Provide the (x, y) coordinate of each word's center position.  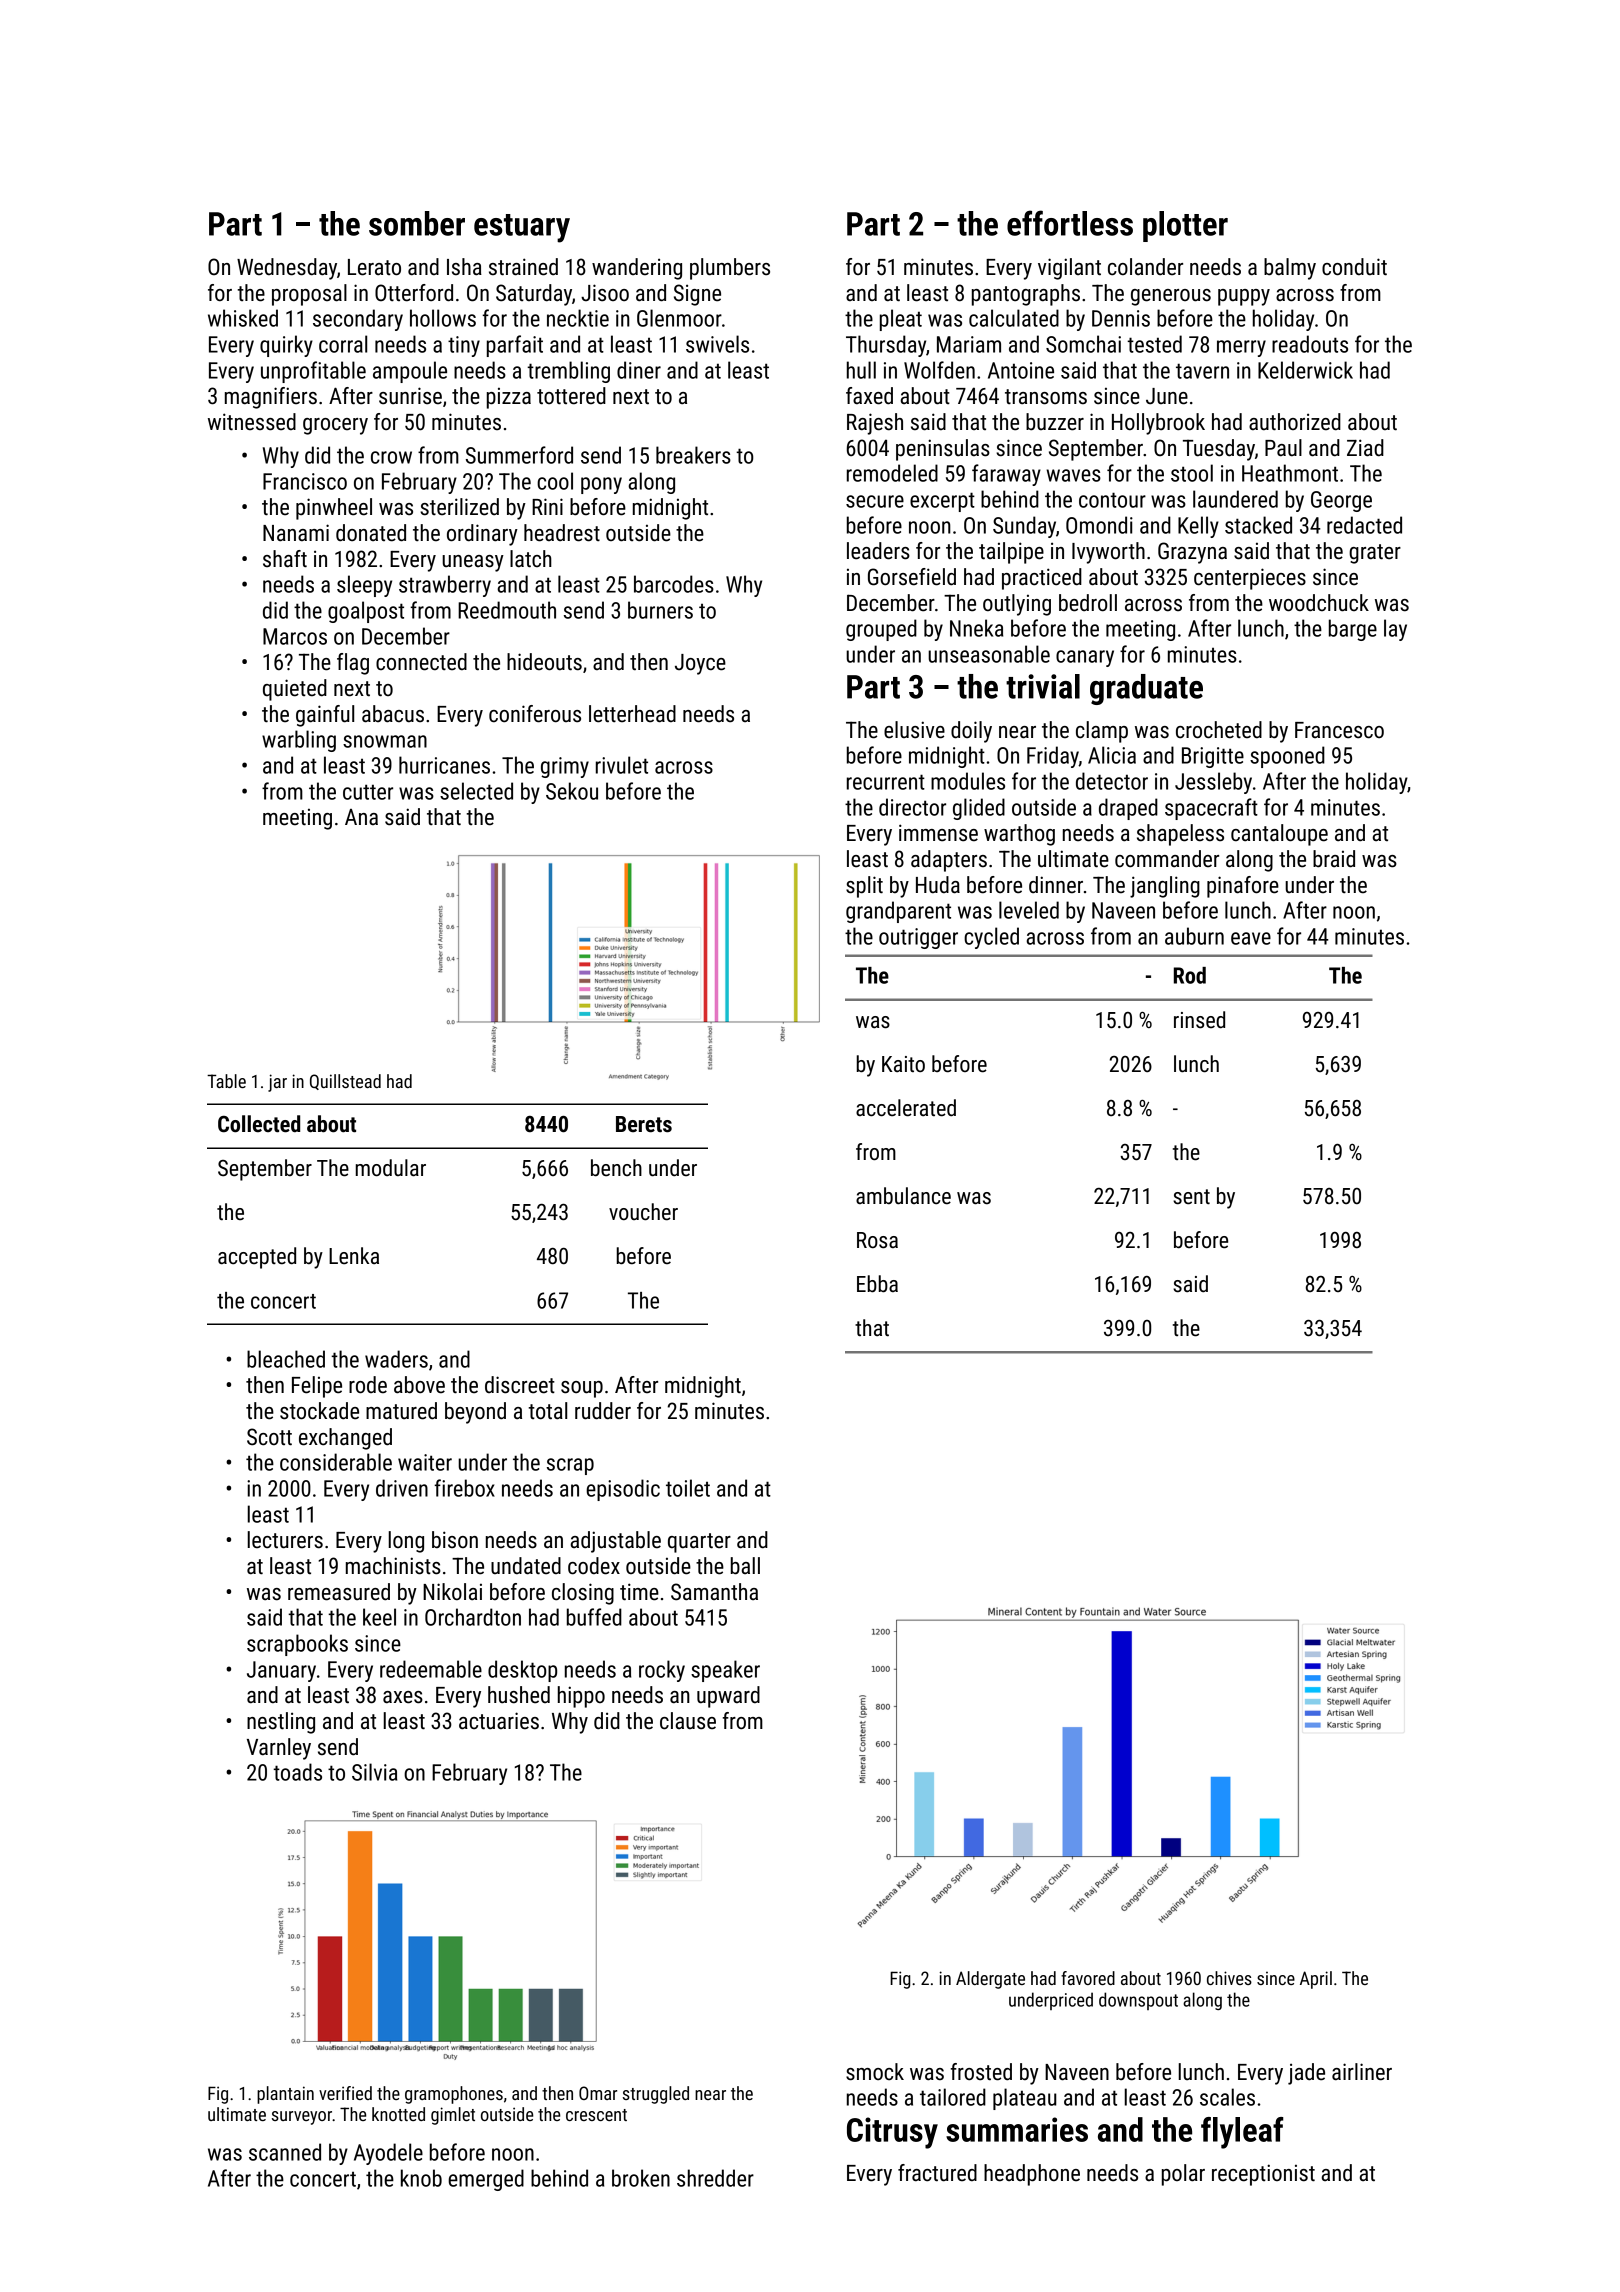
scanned (285, 2152)
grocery (335, 426)
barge (1353, 630)
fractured (937, 2173)
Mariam (969, 344)
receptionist (1263, 2175)
